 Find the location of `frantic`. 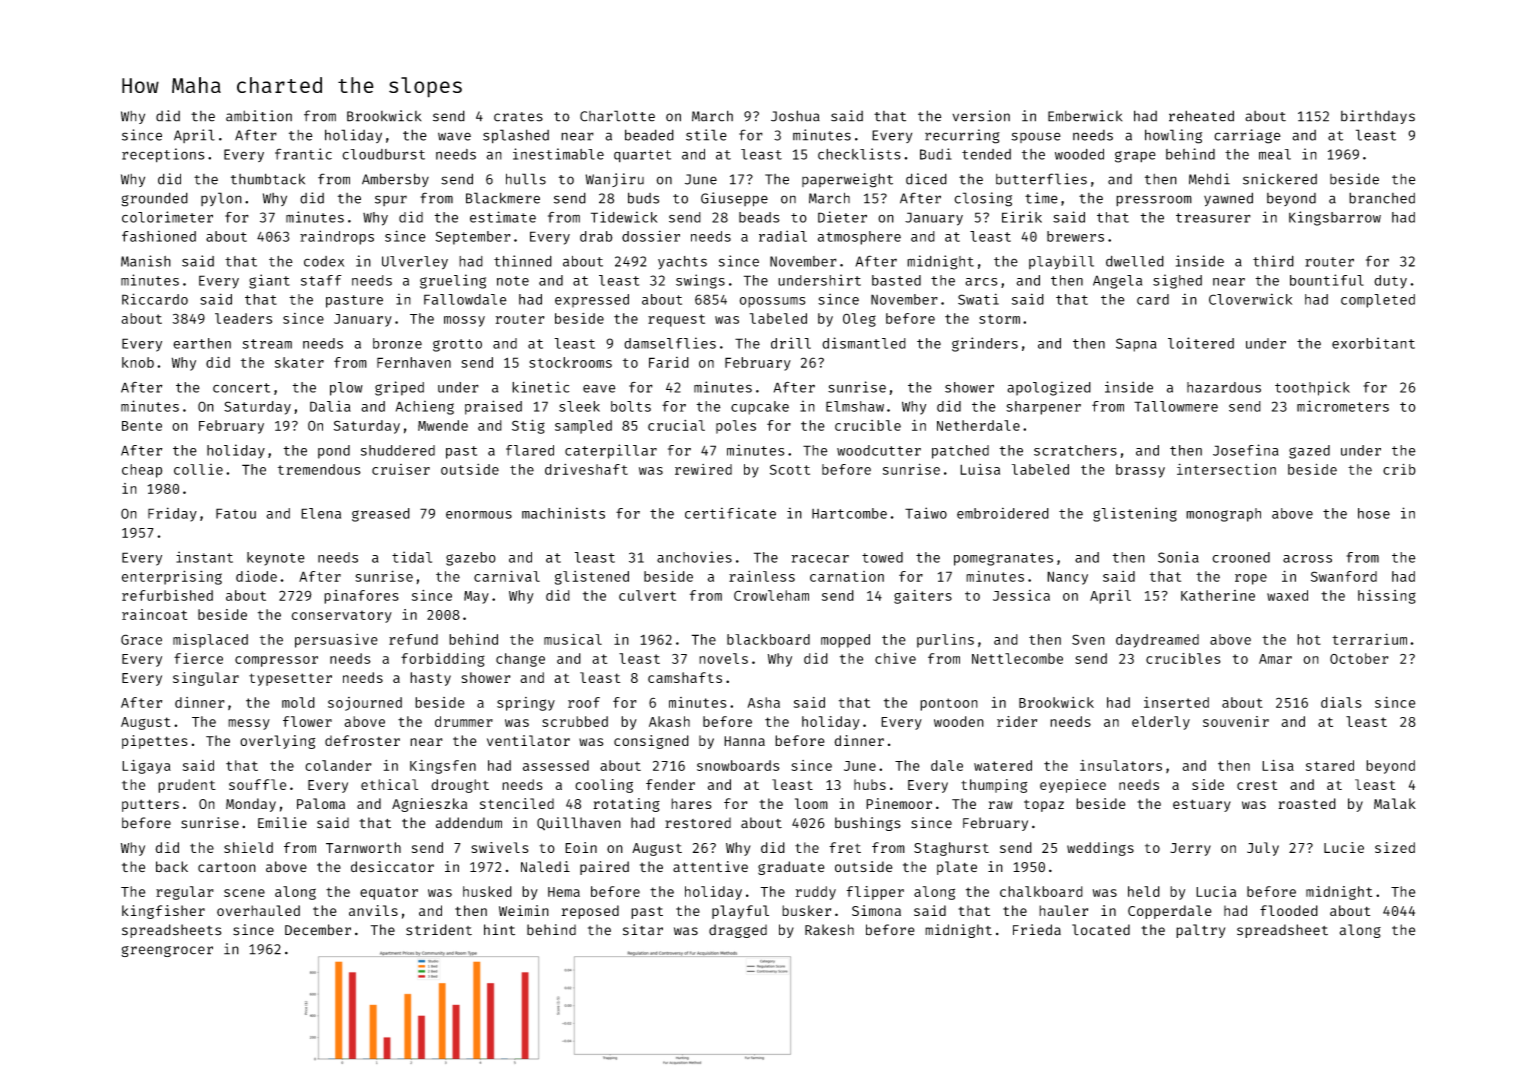

frantic is located at coordinates (303, 154).
